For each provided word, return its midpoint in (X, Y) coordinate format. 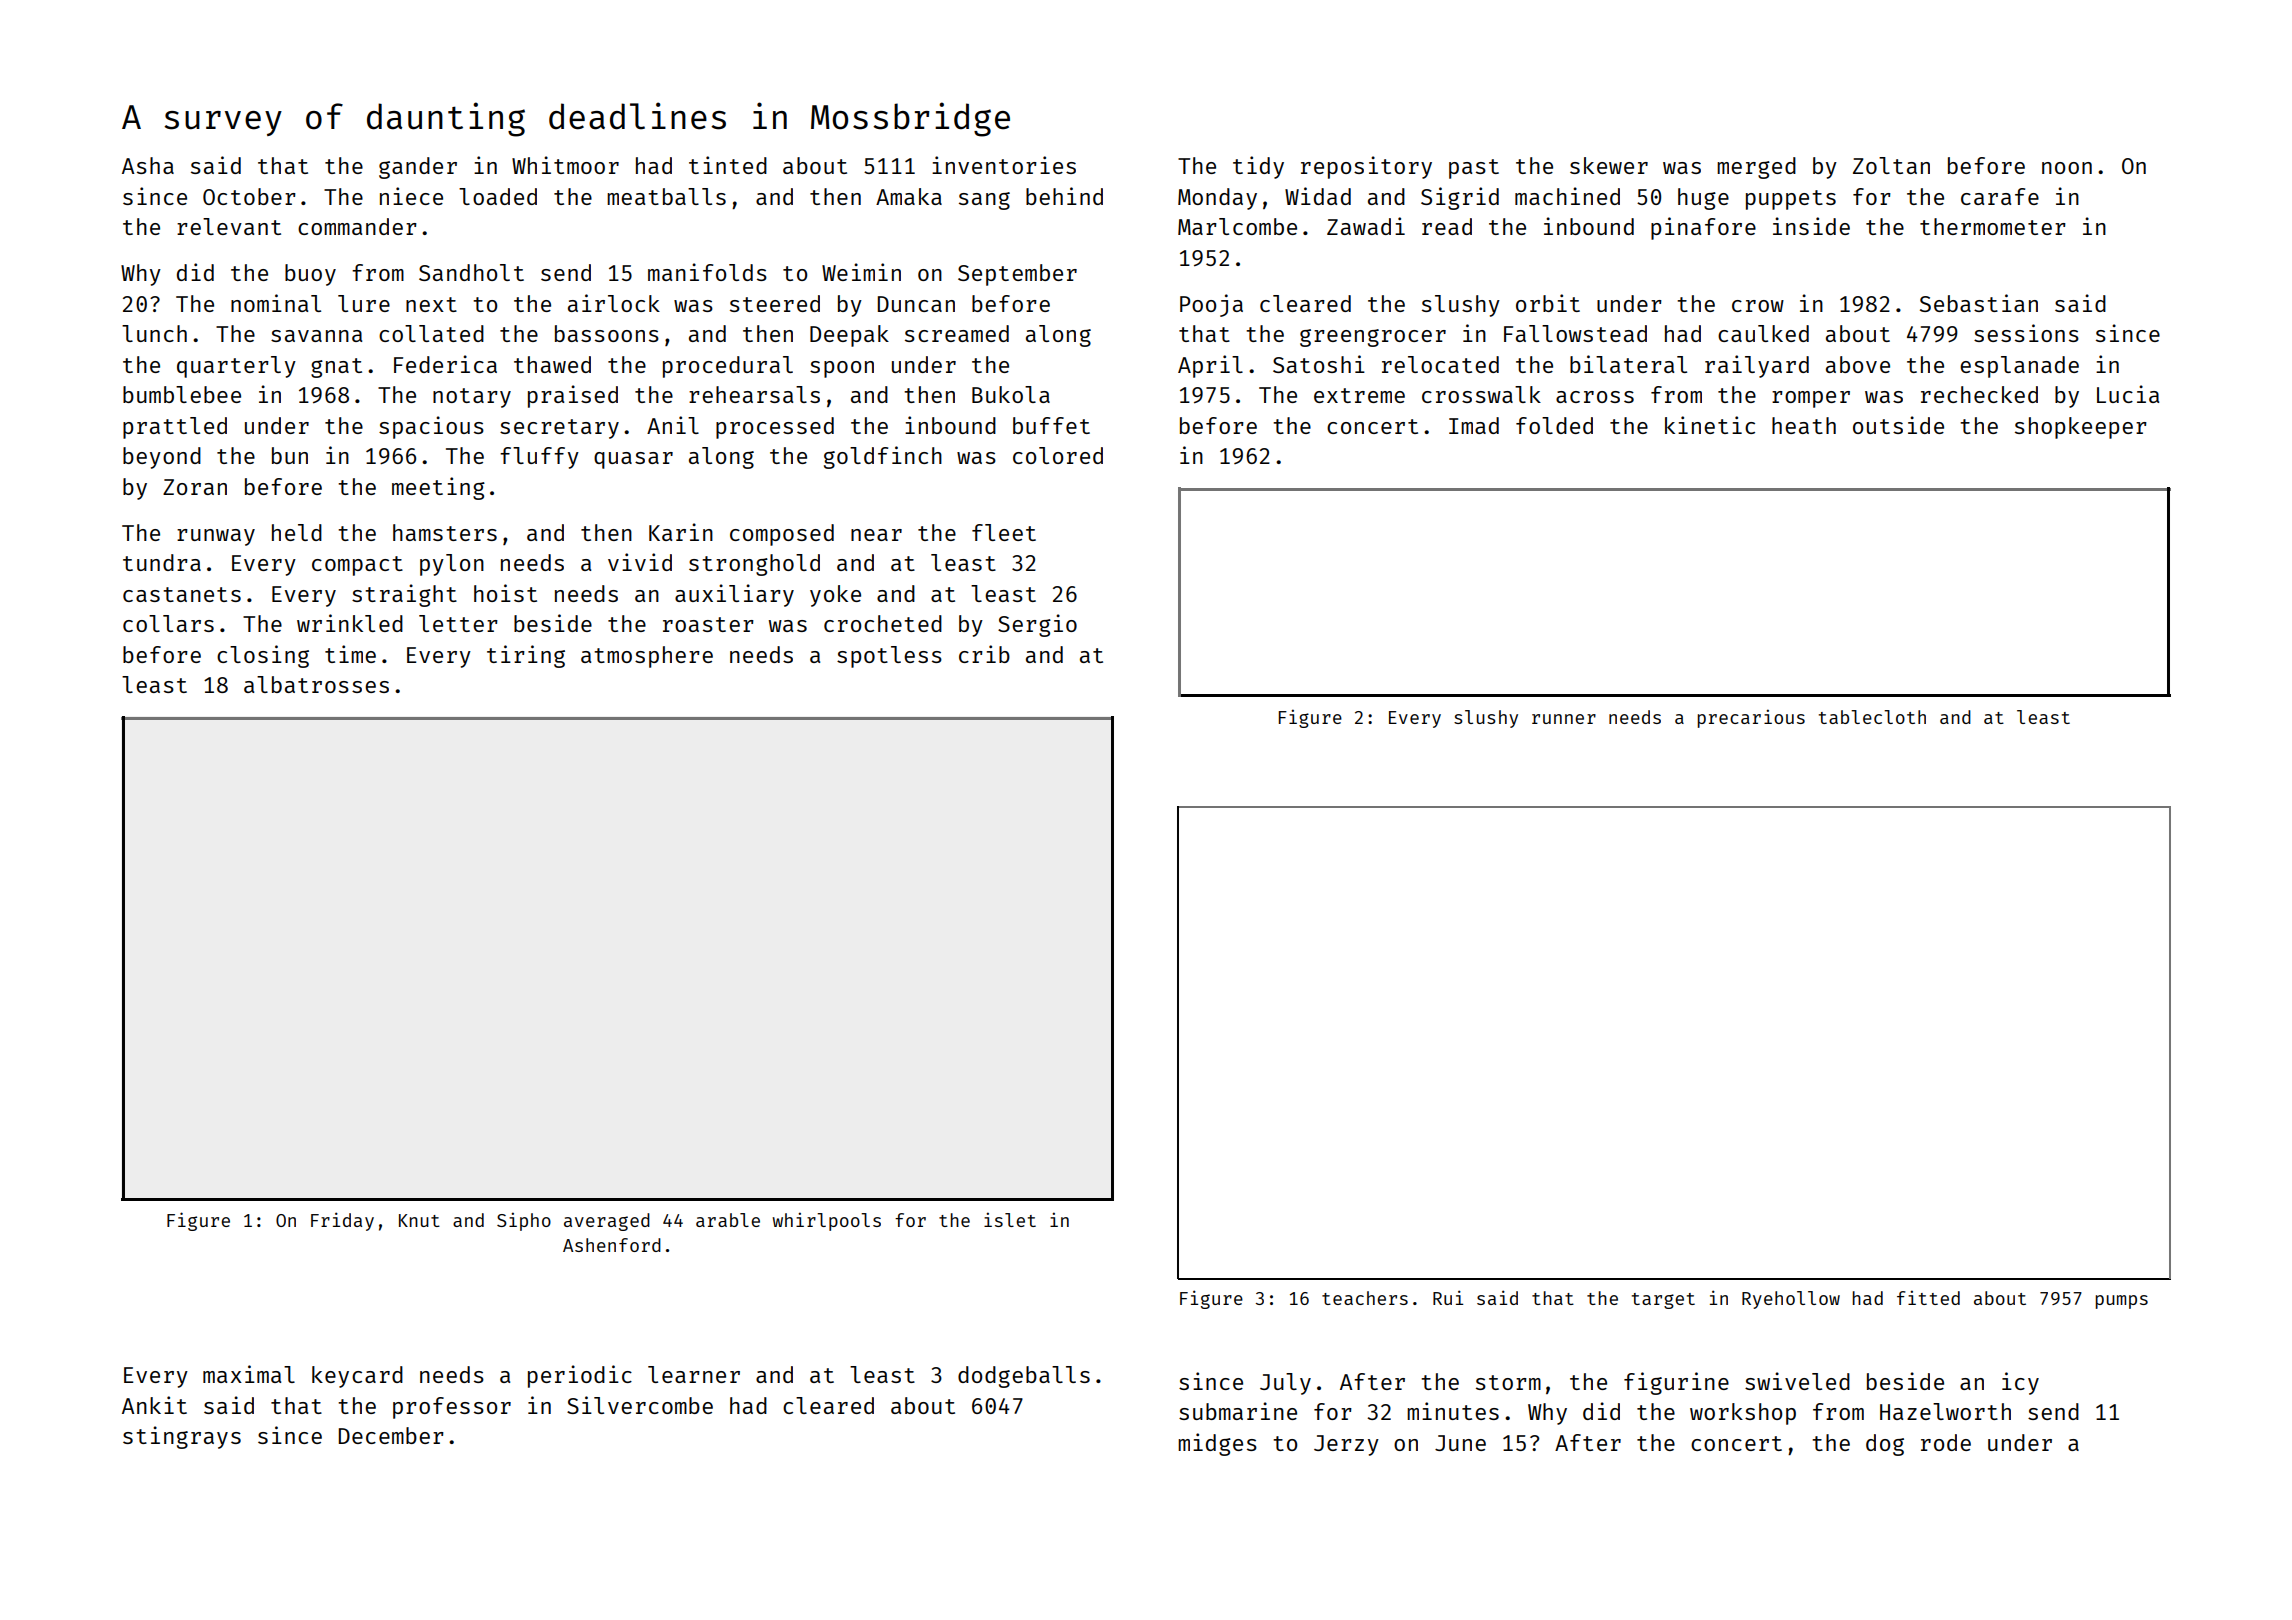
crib (984, 654)
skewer (1609, 165)
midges (1217, 1444)
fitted (1928, 1297)
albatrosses (316, 684)
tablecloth (1872, 717)
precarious (1751, 718)
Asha (148, 165)
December (391, 1435)
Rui (1448, 1297)
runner (1564, 719)
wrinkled (350, 623)
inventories (1004, 165)
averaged (607, 1222)
